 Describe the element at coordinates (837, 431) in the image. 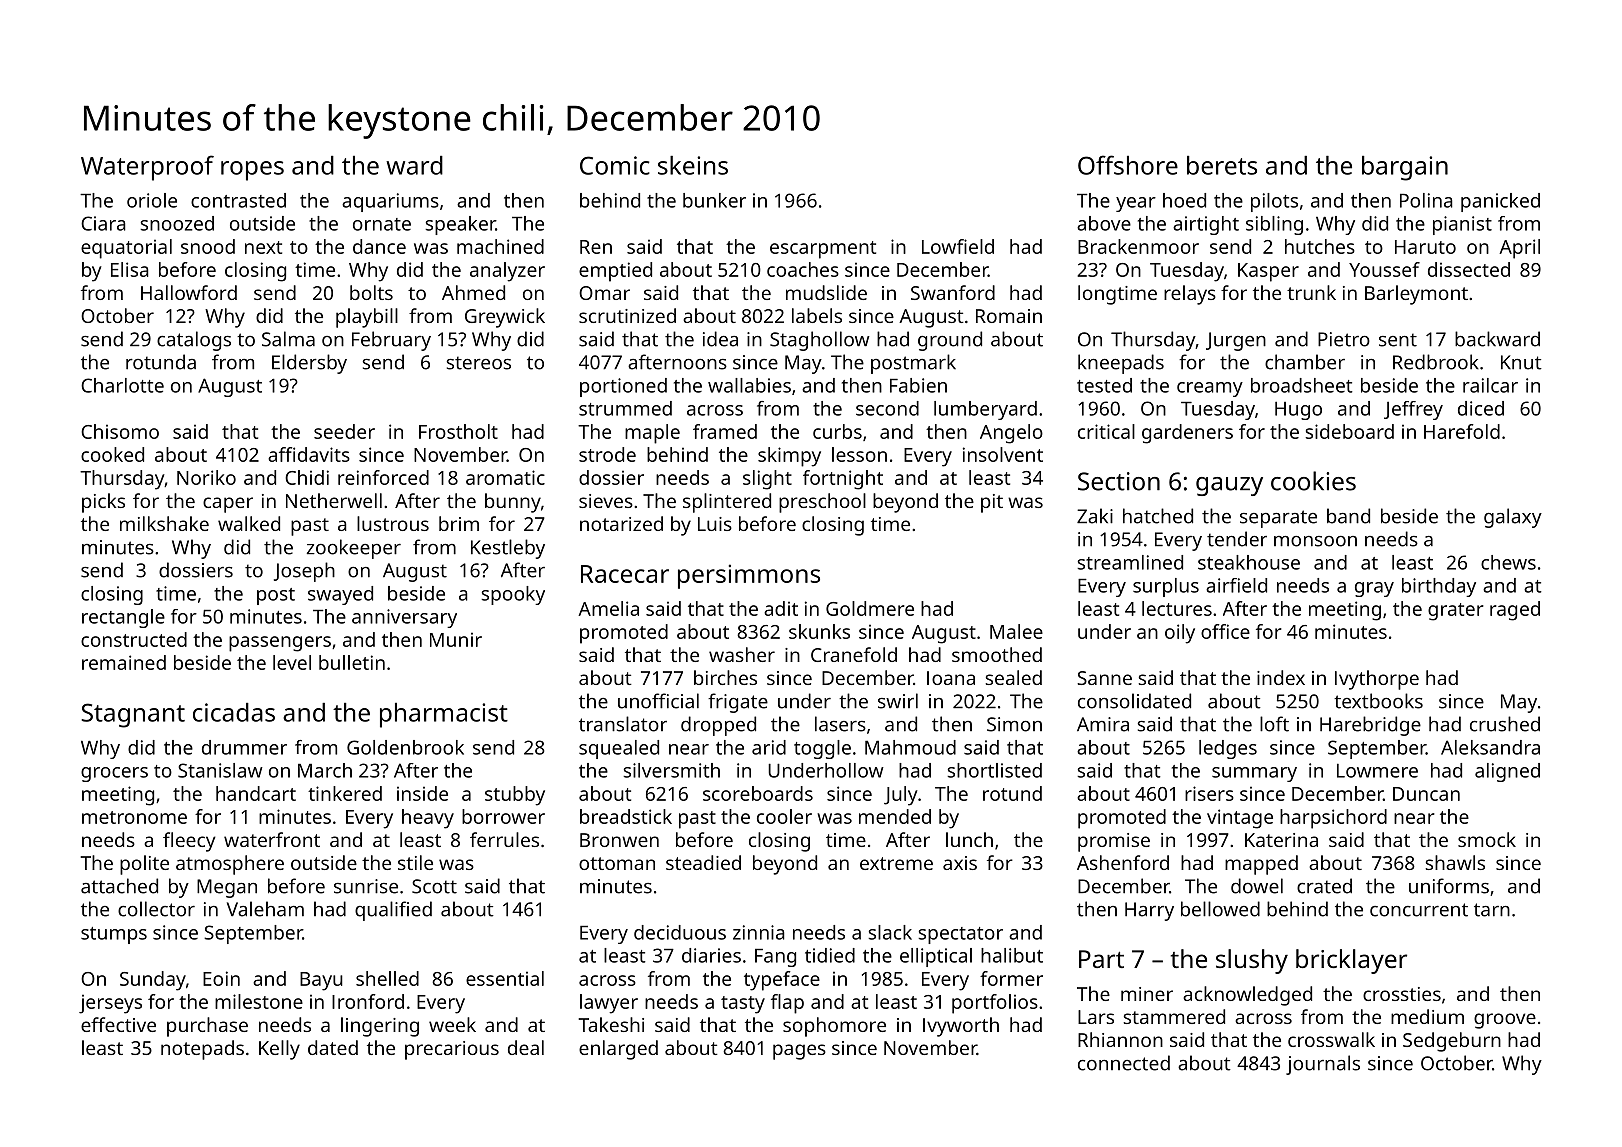

I see `curbs` at that location.
